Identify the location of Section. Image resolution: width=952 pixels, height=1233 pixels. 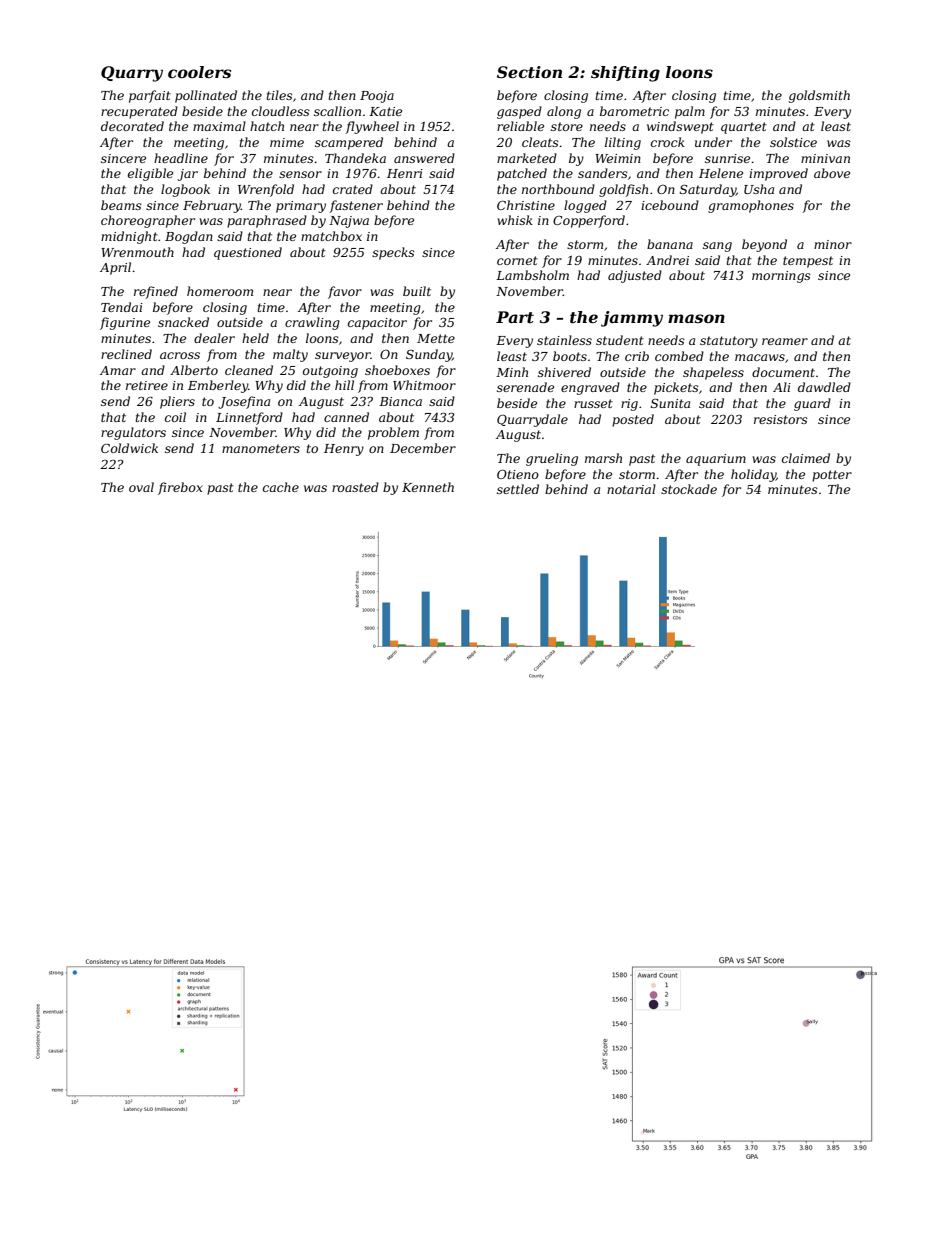
(529, 72).
